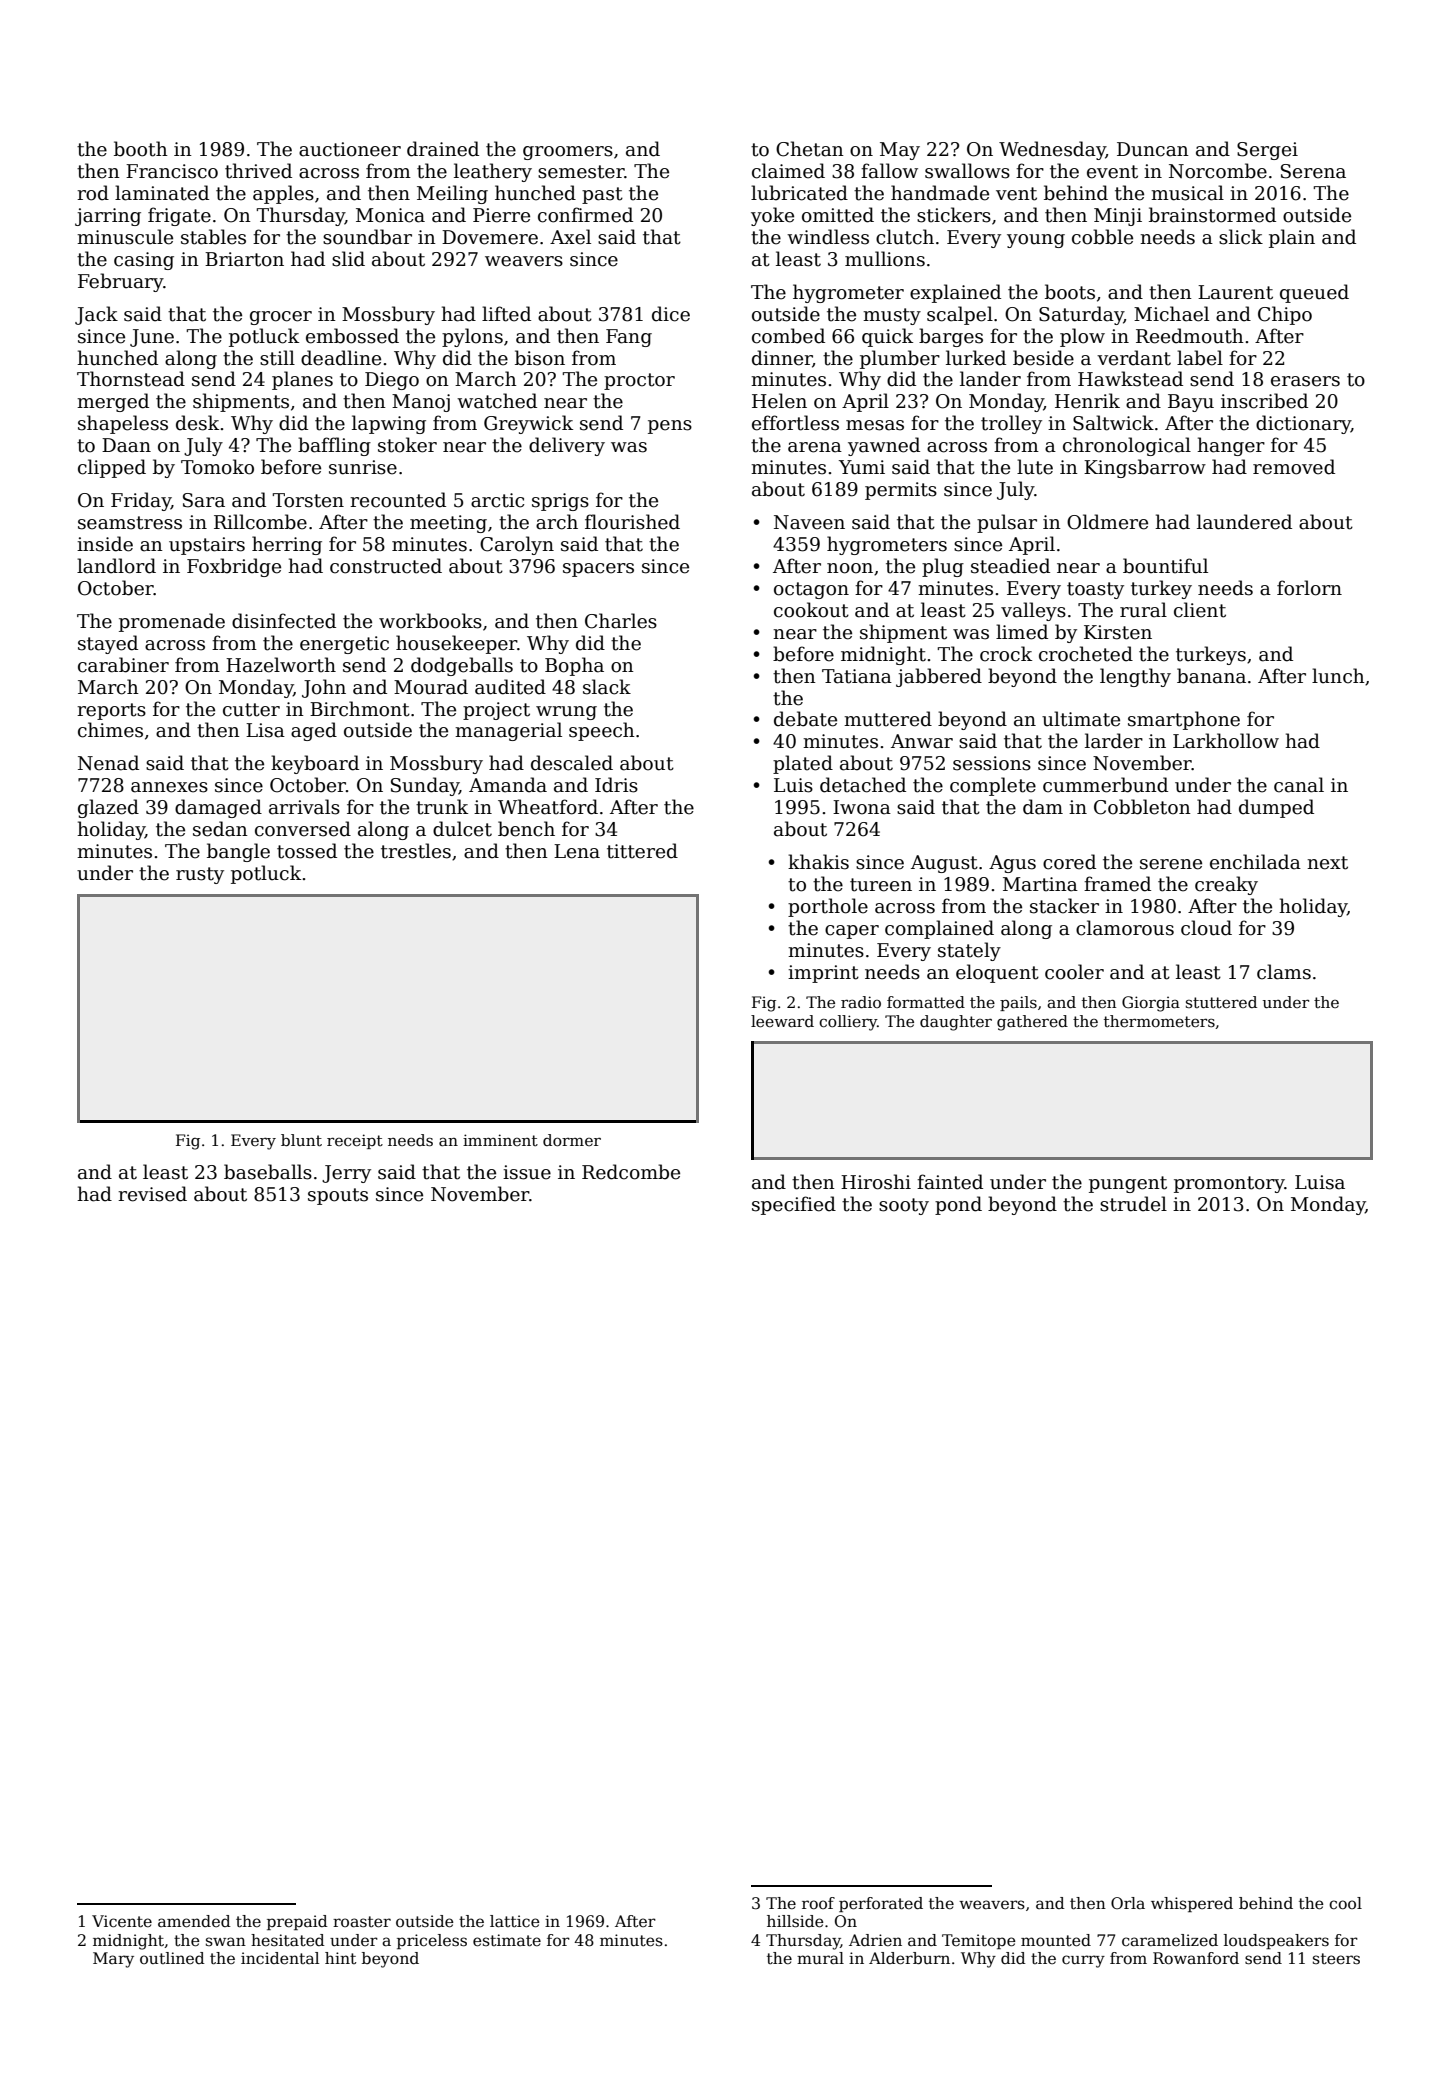 The image size is (1450, 2100). I want to click on canal, so click(1299, 785).
